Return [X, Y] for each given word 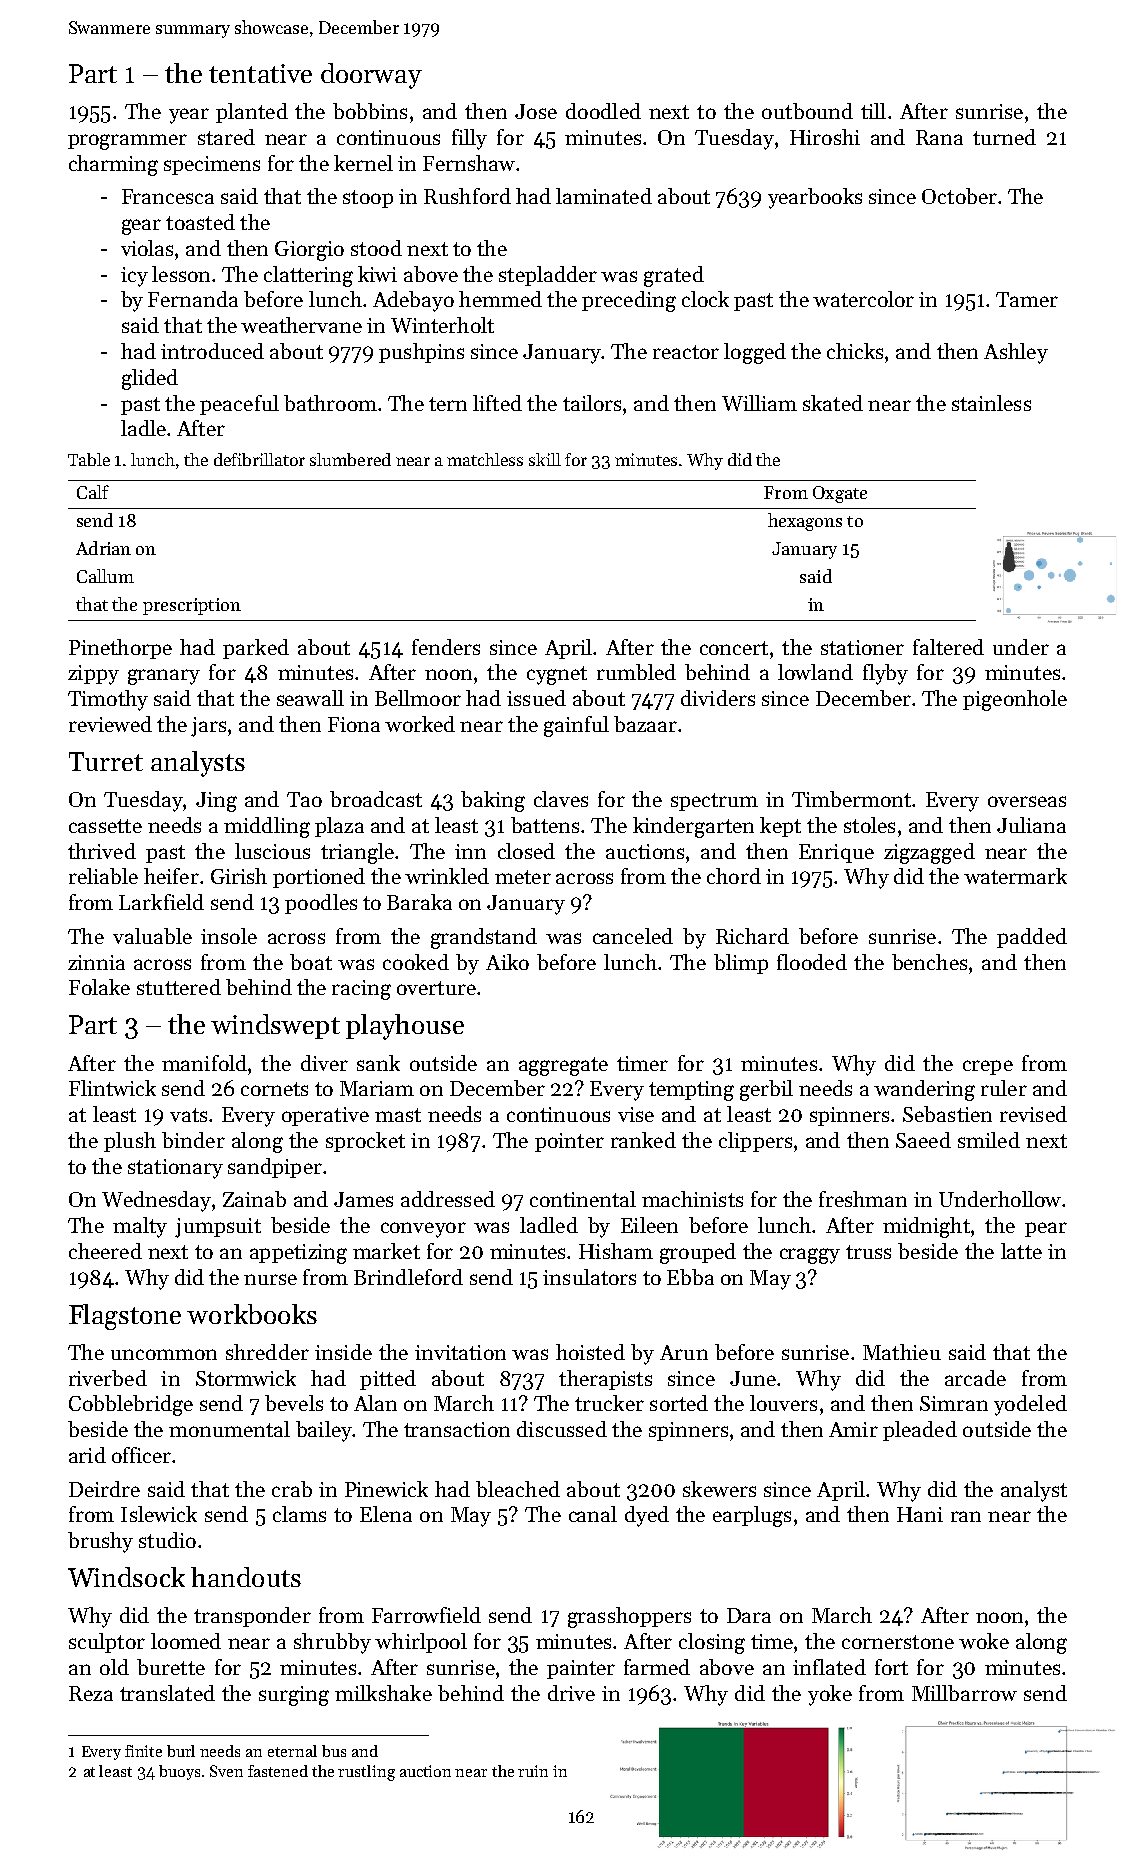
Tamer [1027, 299]
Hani [920, 1514]
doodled [603, 111]
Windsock [126, 1577]
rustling [366, 1773]
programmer [127, 142]
